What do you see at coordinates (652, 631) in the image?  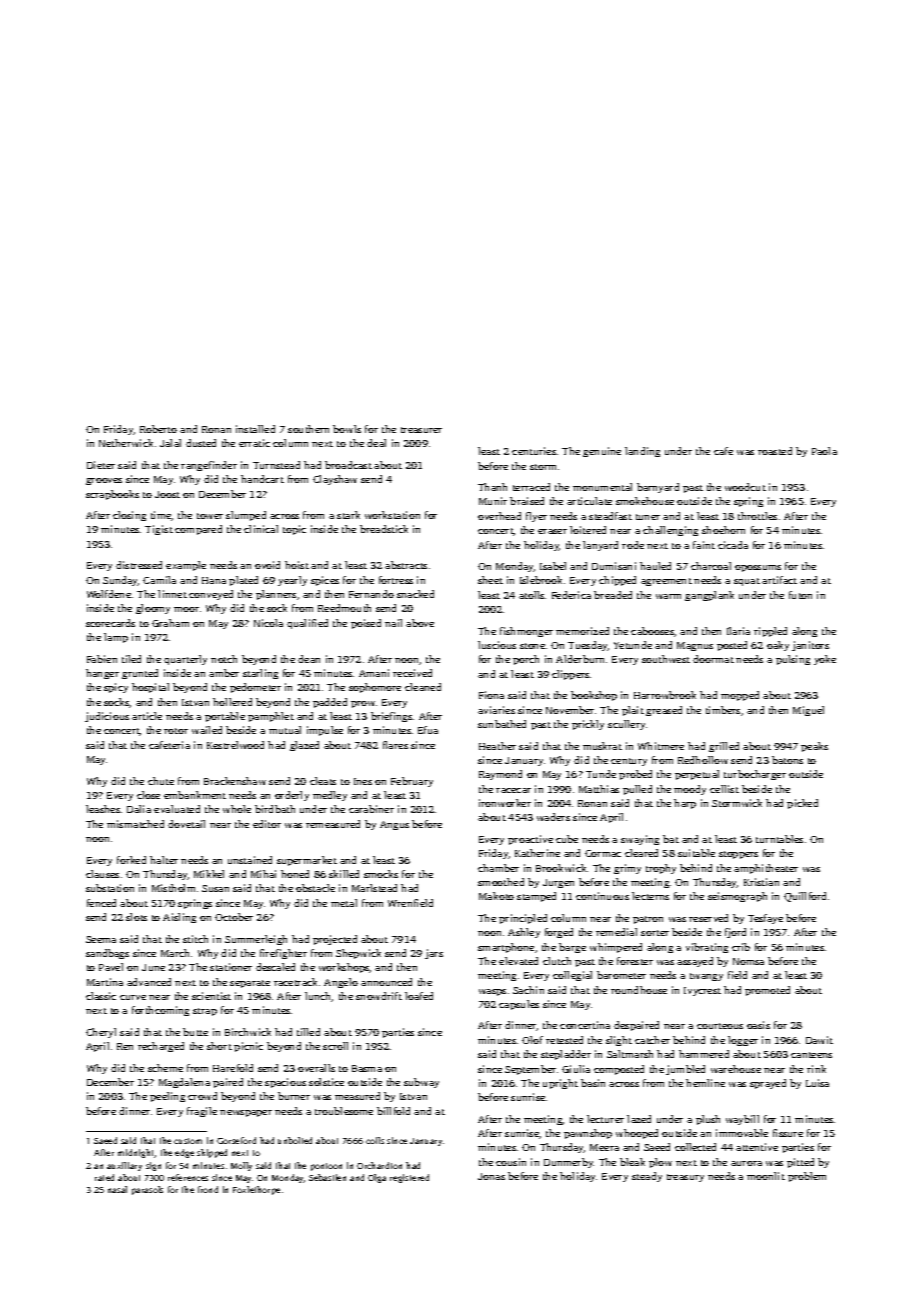 I see `cabooses` at bounding box center [652, 631].
